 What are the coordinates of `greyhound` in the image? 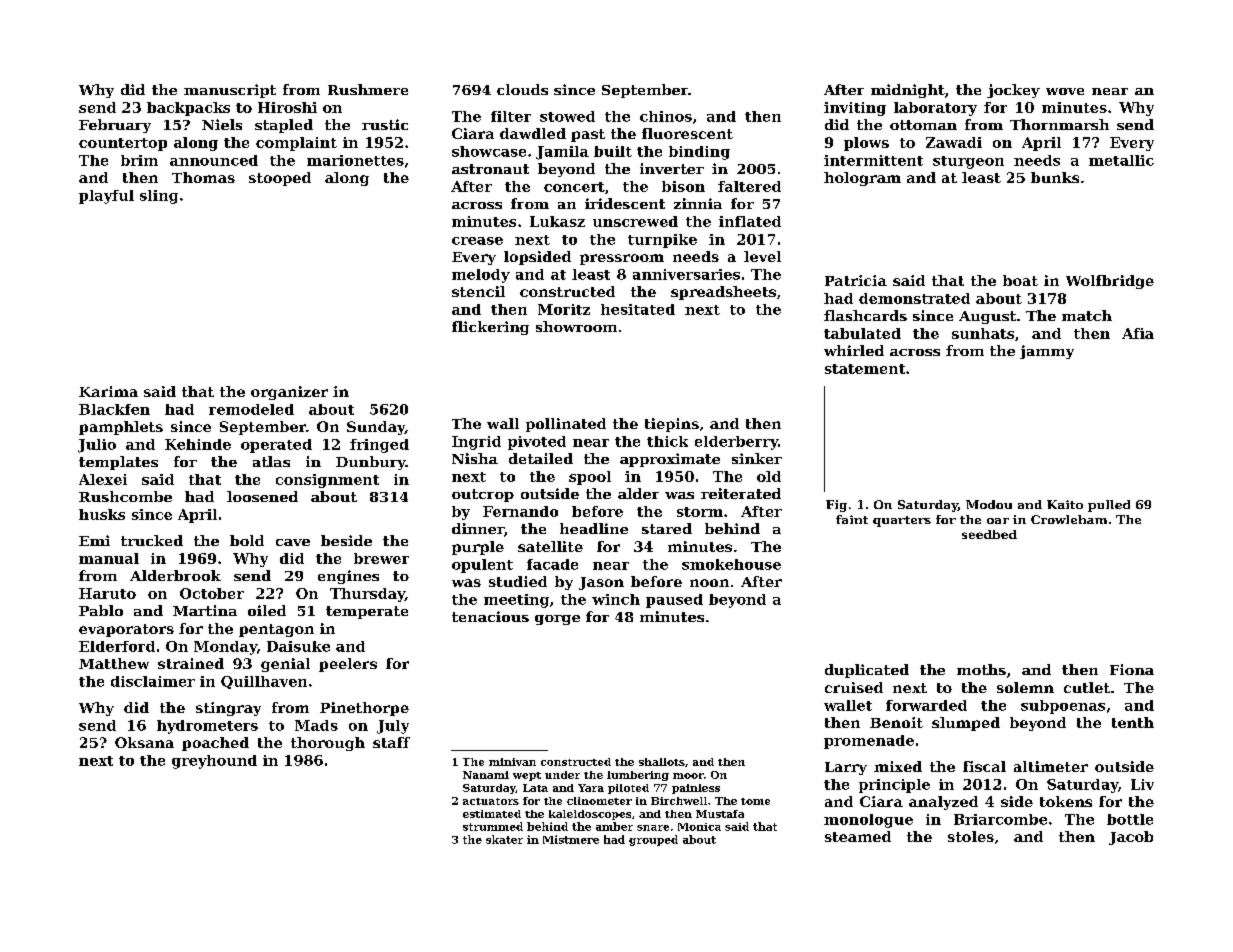 It's located at (214, 762).
